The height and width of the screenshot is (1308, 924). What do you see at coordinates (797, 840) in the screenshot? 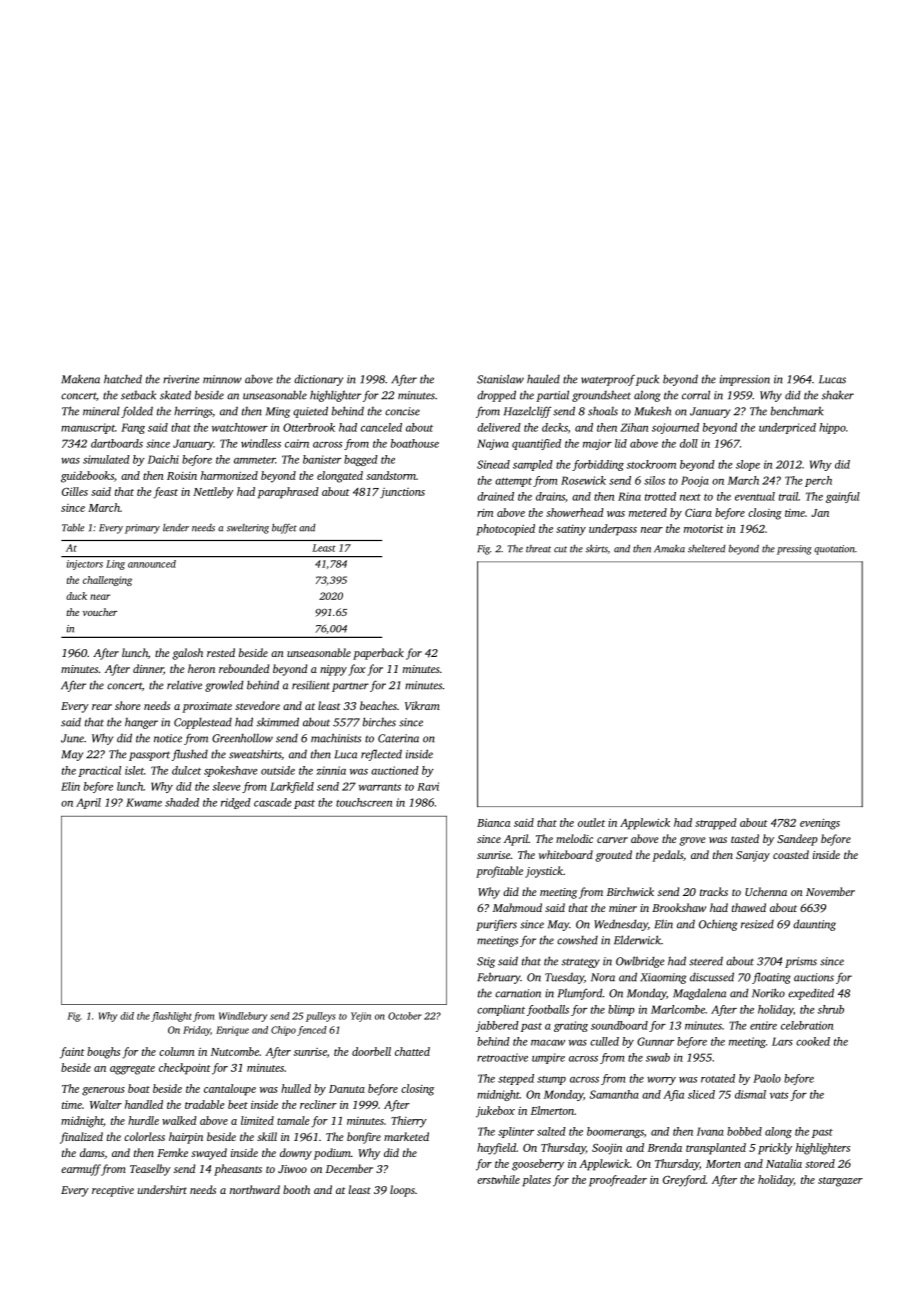
I see `Sandeep` at bounding box center [797, 840].
